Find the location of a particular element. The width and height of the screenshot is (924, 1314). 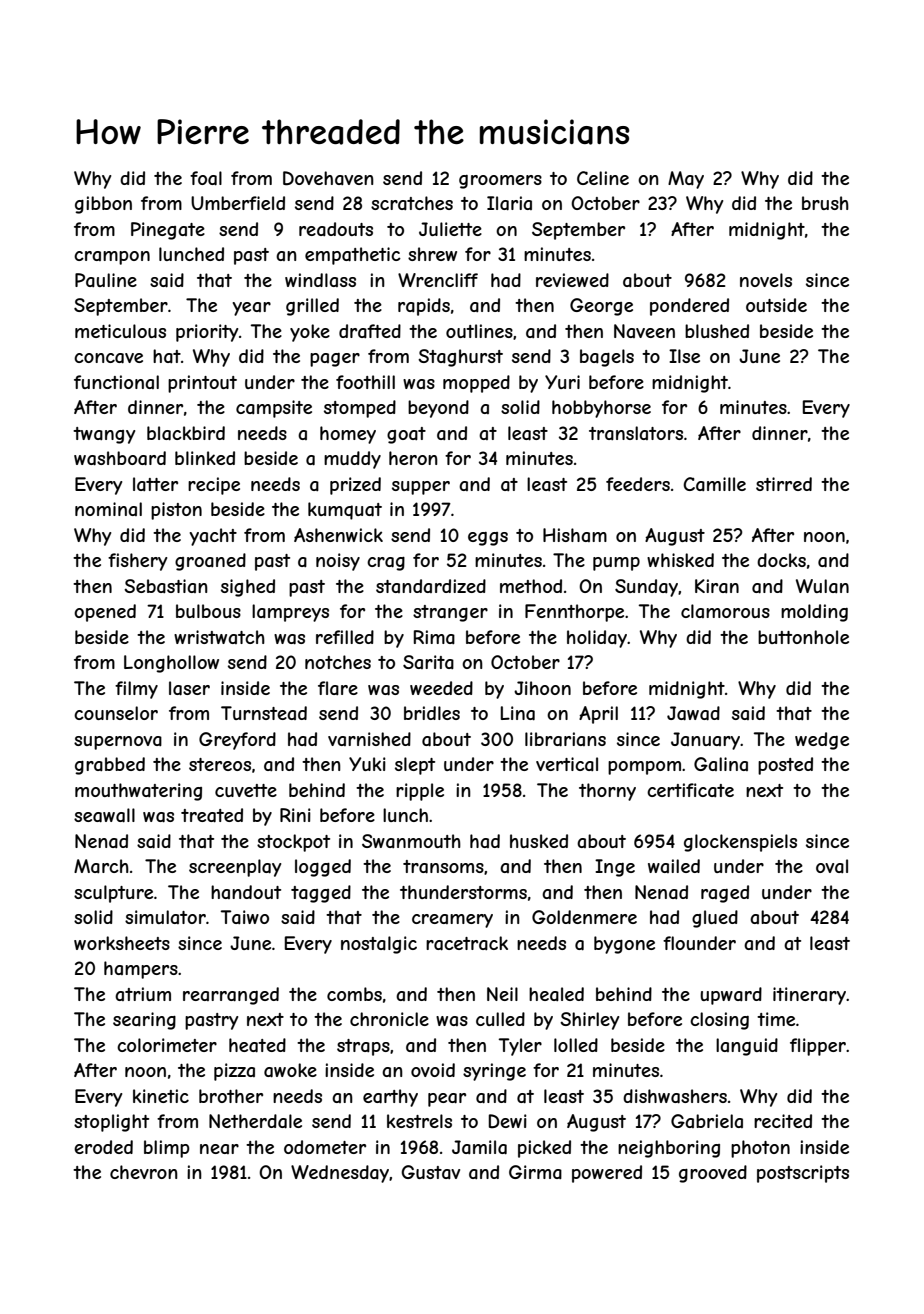

priority is located at coordinates (207, 333).
